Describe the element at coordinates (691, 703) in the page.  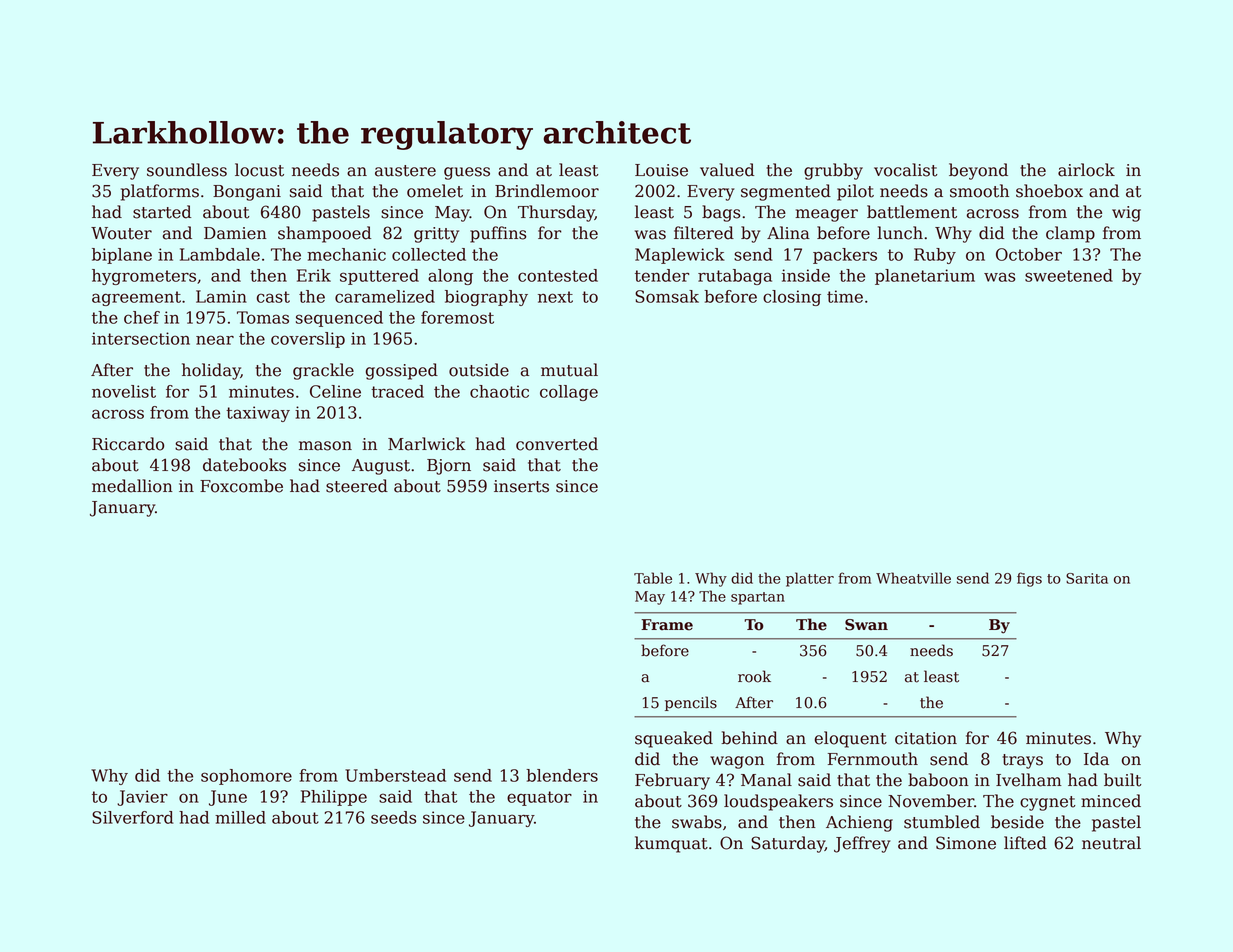
I see `pencils` at that location.
